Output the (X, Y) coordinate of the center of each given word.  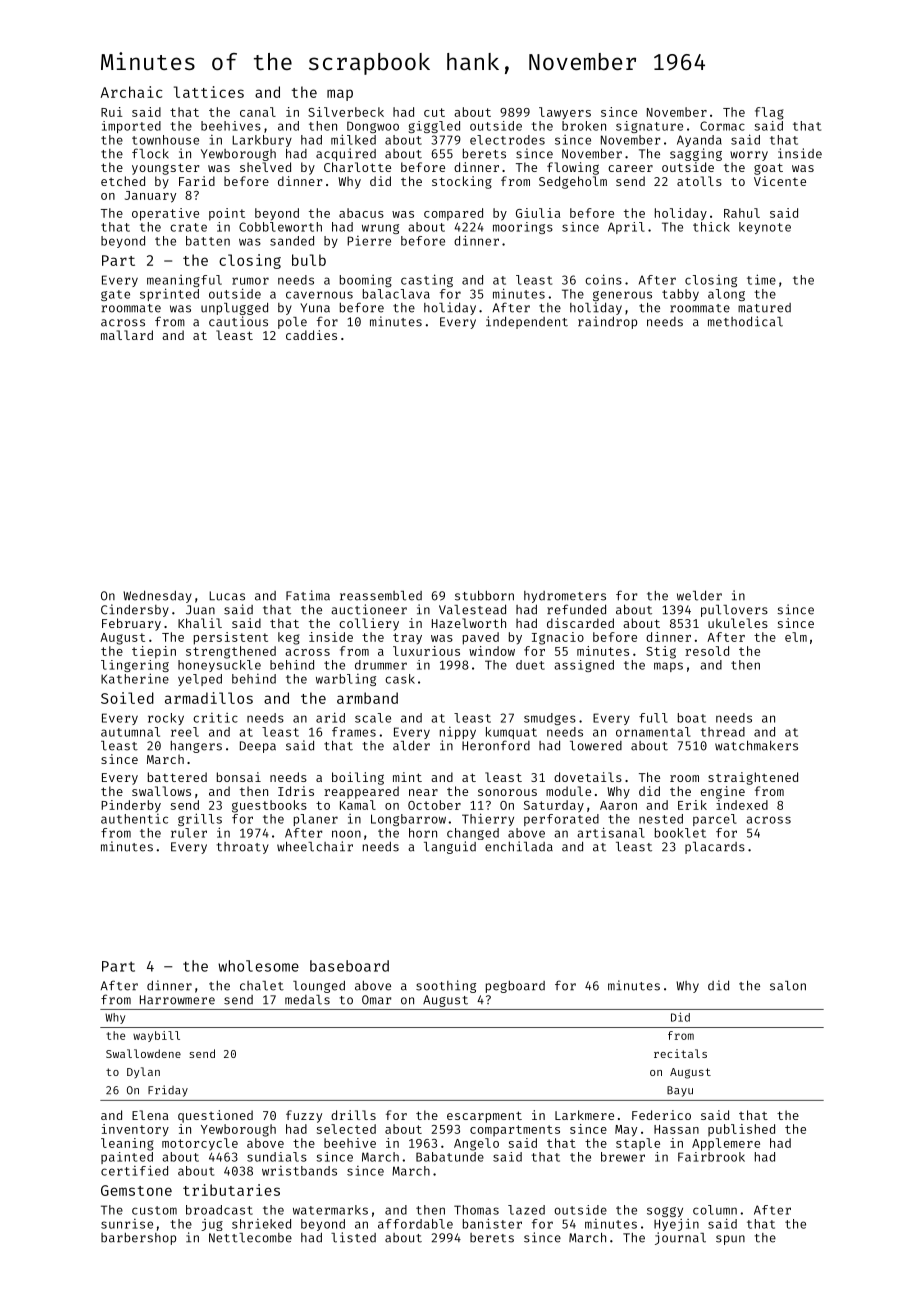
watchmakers (756, 746)
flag (769, 113)
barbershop (138, 1238)
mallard (127, 335)
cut (434, 112)
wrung (380, 229)
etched (123, 181)
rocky (166, 719)
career (630, 168)
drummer (381, 665)
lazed (526, 1210)
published (741, 1130)
